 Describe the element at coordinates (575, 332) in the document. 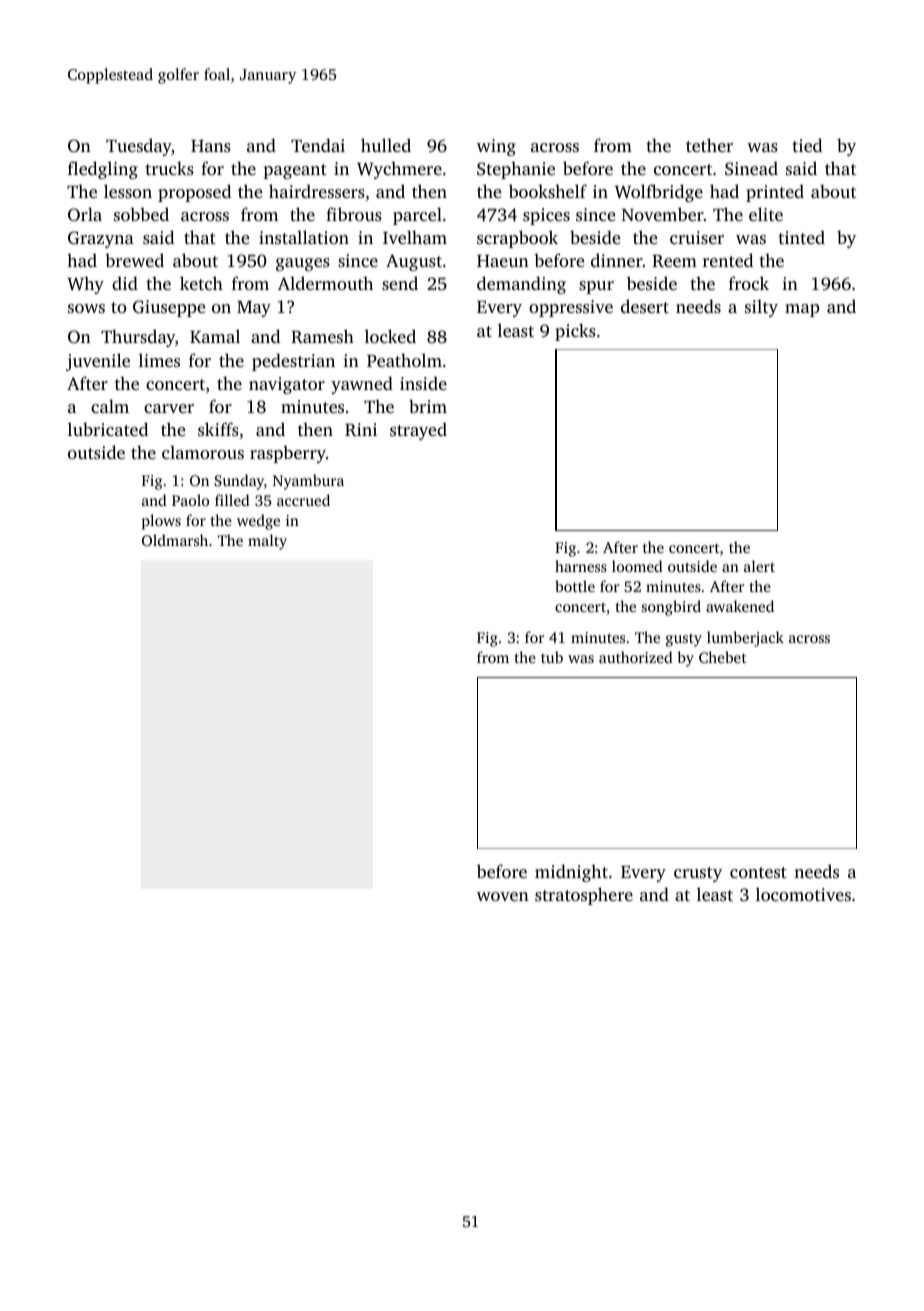

I see `picks` at that location.
